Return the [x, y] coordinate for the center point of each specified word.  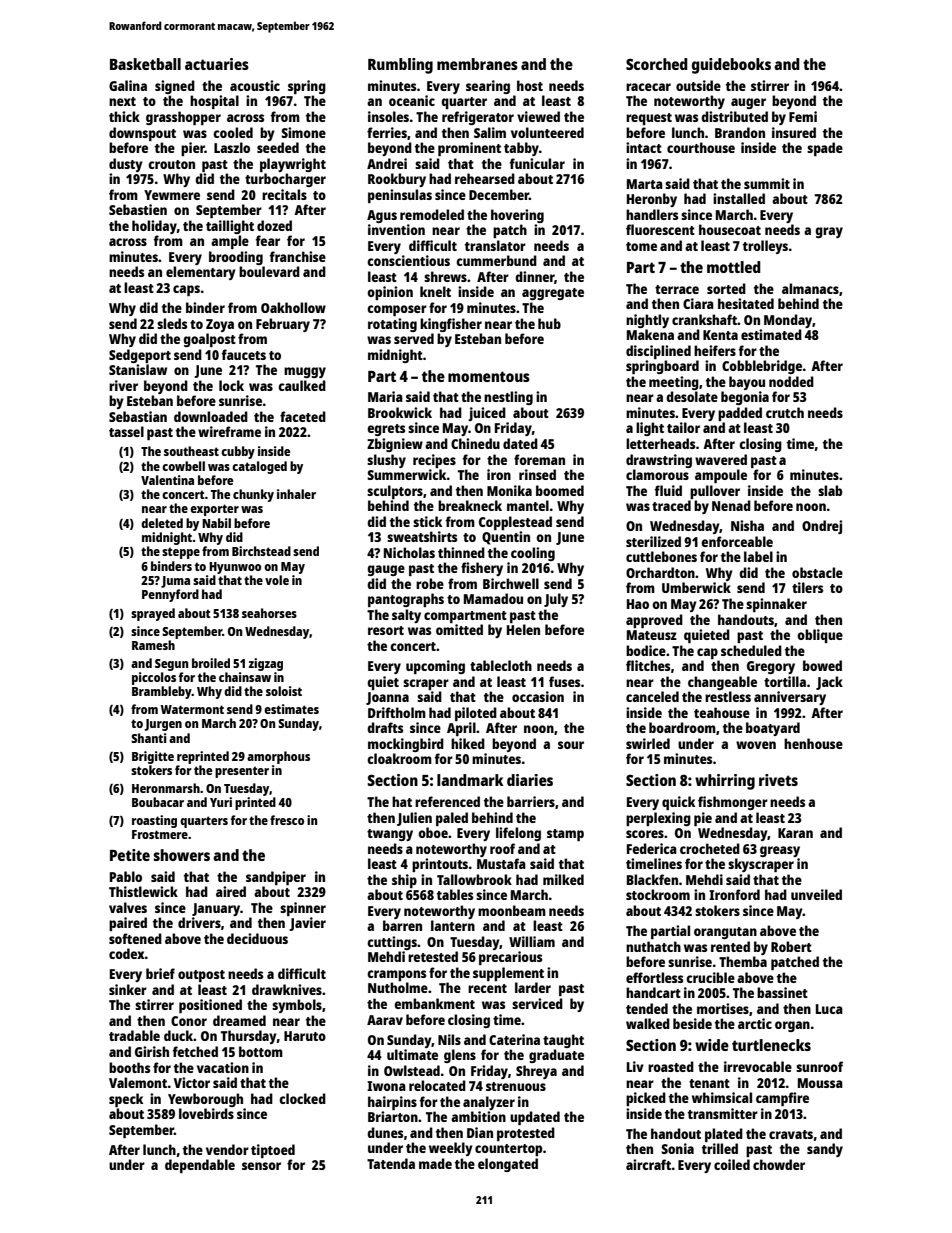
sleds [172, 323]
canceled [652, 696]
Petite [130, 855]
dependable [200, 1166]
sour [571, 745]
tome [641, 246]
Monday [788, 321]
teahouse [722, 712]
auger [748, 103]
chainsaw [245, 677]
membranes [477, 64]
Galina [128, 85]
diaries [530, 780]
